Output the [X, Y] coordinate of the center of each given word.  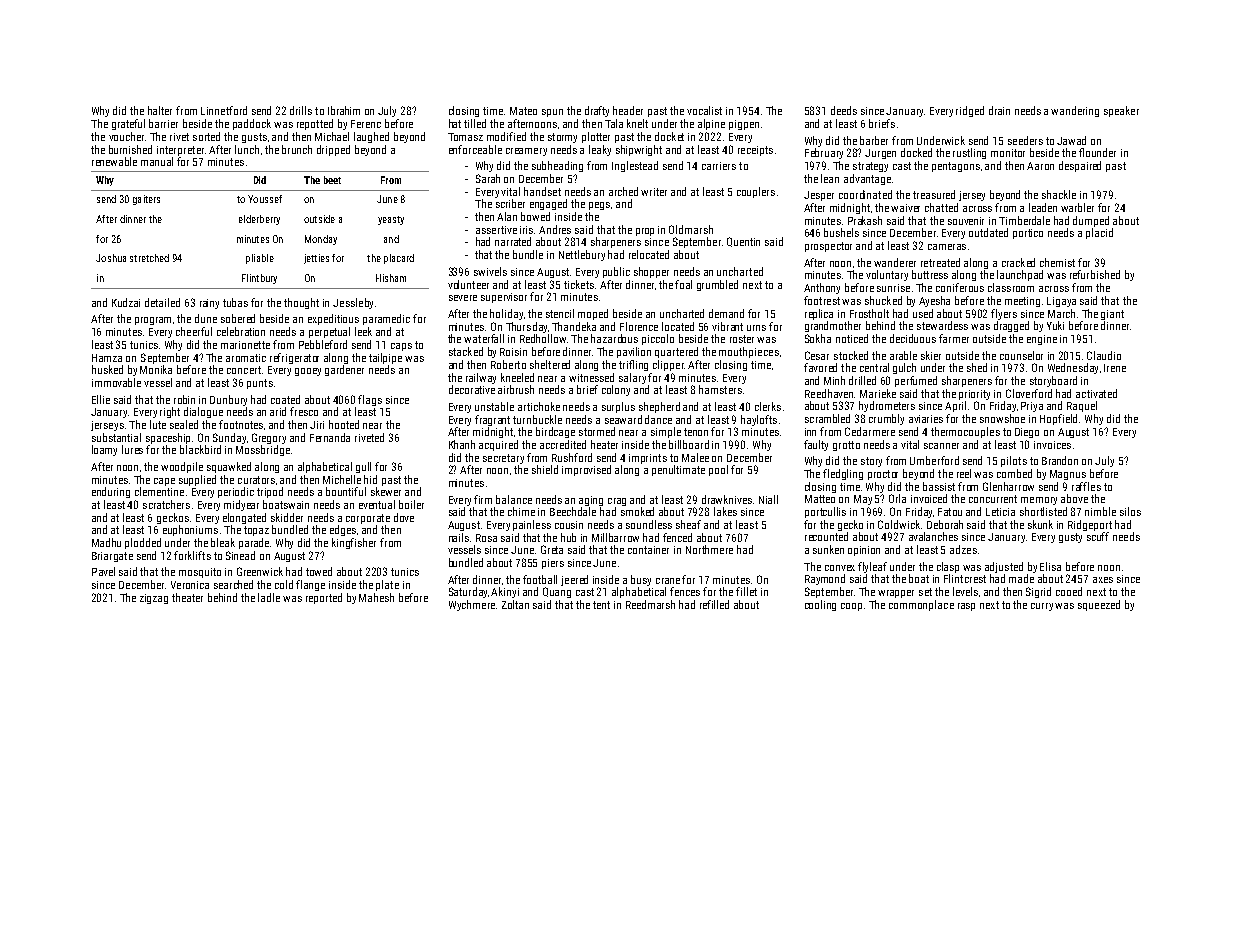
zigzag [154, 599]
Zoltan [515, 604]
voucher [126, 136]
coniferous [960, 287]
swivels [490, 271]
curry [1042, 607]
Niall [768, 499]
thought [301, 303]
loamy [104, 450]
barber [874, 140]
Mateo [523, 111]
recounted [826, 536]
